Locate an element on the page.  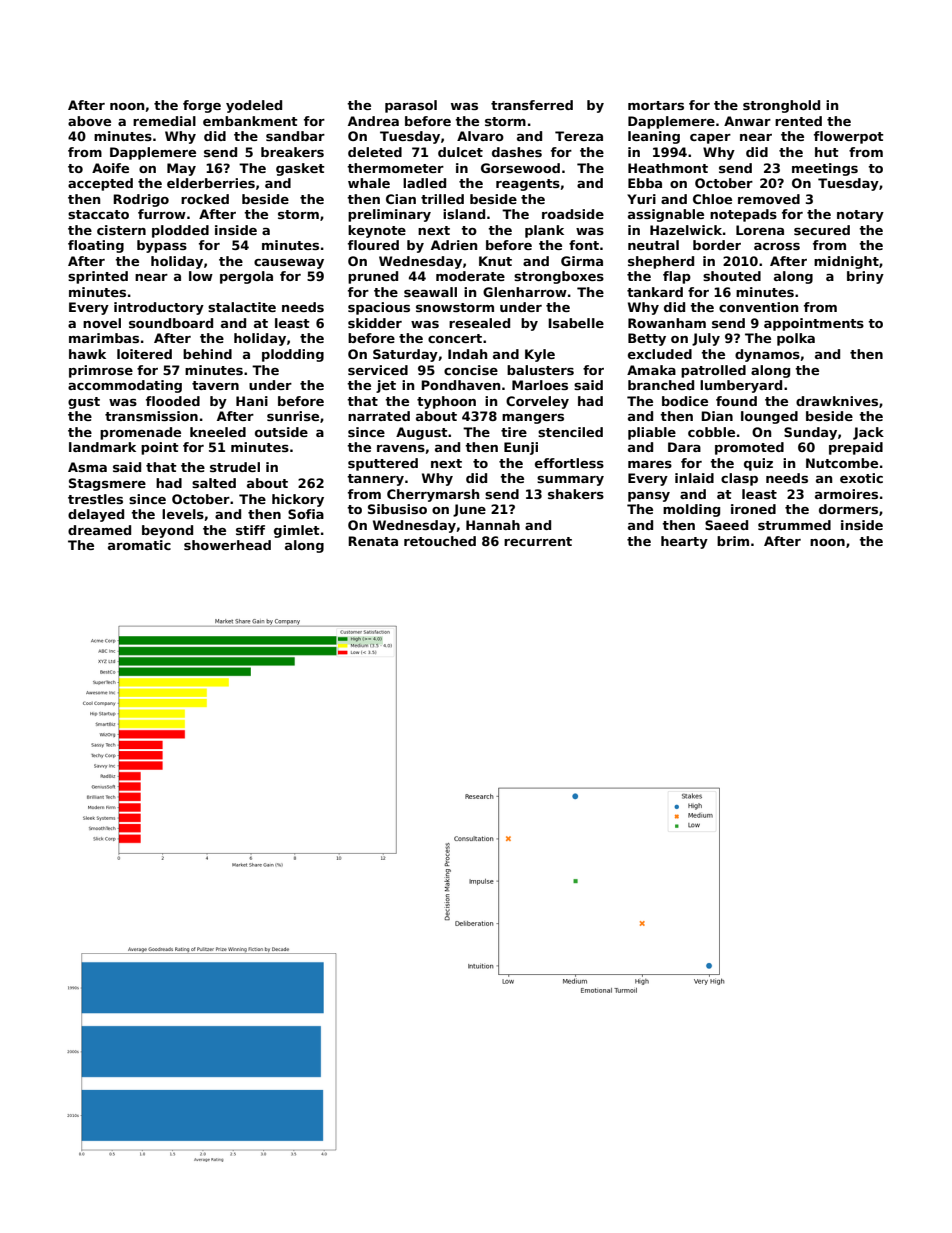
landmark is located at coordinates (102, 447).
